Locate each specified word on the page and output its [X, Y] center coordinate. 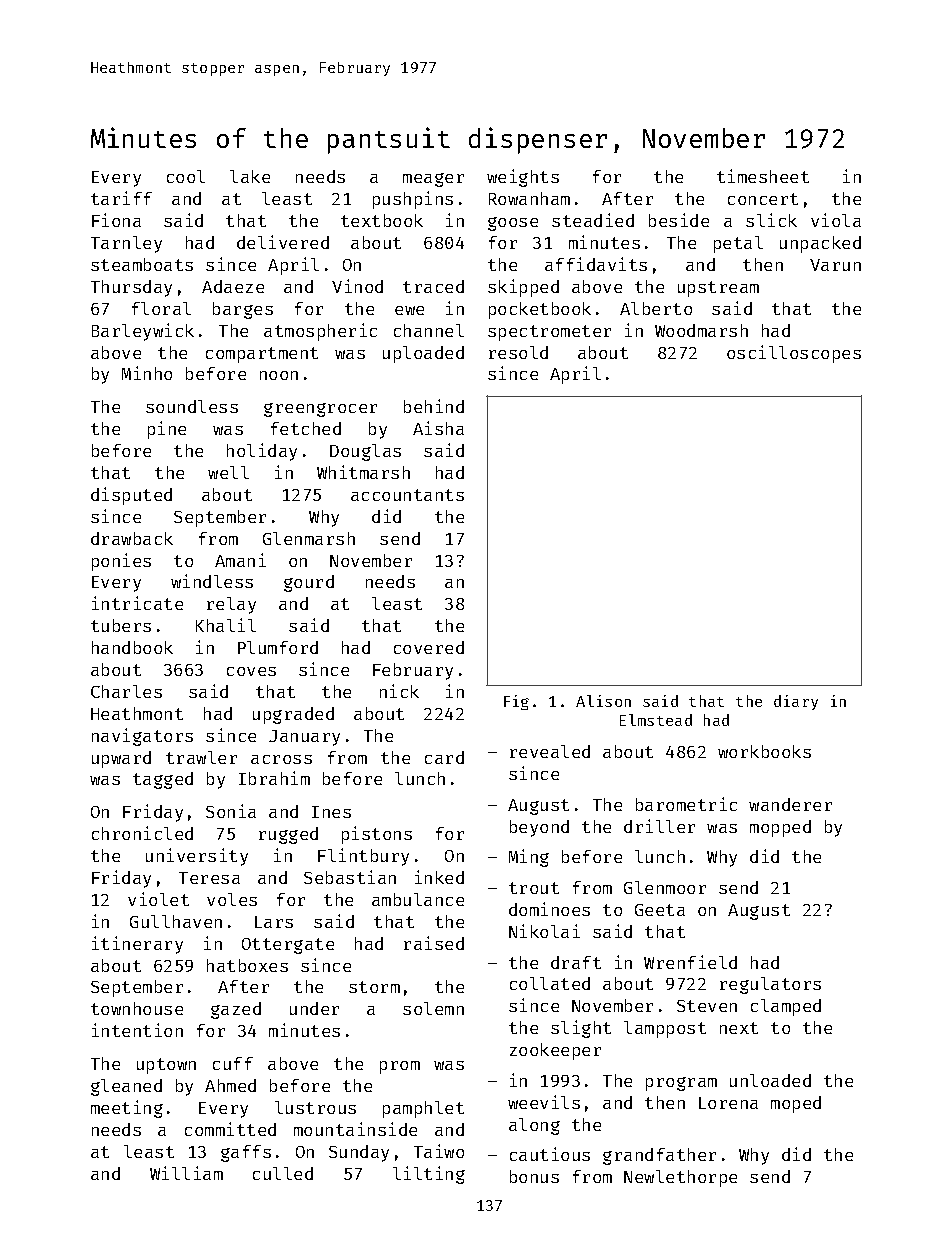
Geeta [660, 910]
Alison [603, 701]
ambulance [418, 899]
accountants [407, 495]
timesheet [763, 176]
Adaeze [233, 286]
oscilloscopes [794, 354]
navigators [142, 737]
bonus [534, 1176]
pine [167, 430]
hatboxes [247, 965]
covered [429, 647]
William [186, 1173]
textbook [382, 220]
